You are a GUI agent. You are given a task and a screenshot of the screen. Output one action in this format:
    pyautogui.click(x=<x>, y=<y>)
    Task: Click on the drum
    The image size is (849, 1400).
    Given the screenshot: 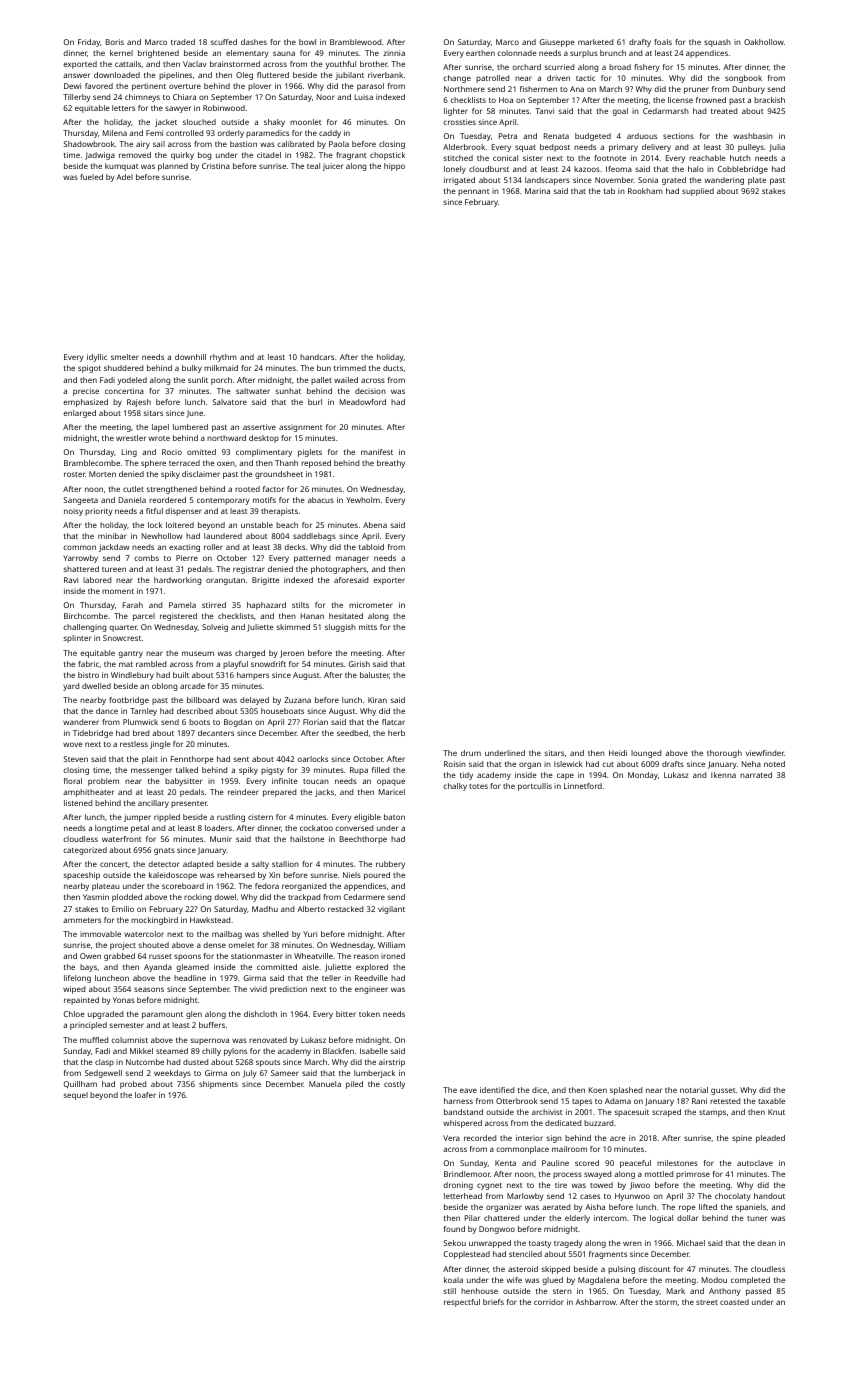 What is the action you would take?
    pyautogui.click(x=471, y=753)
